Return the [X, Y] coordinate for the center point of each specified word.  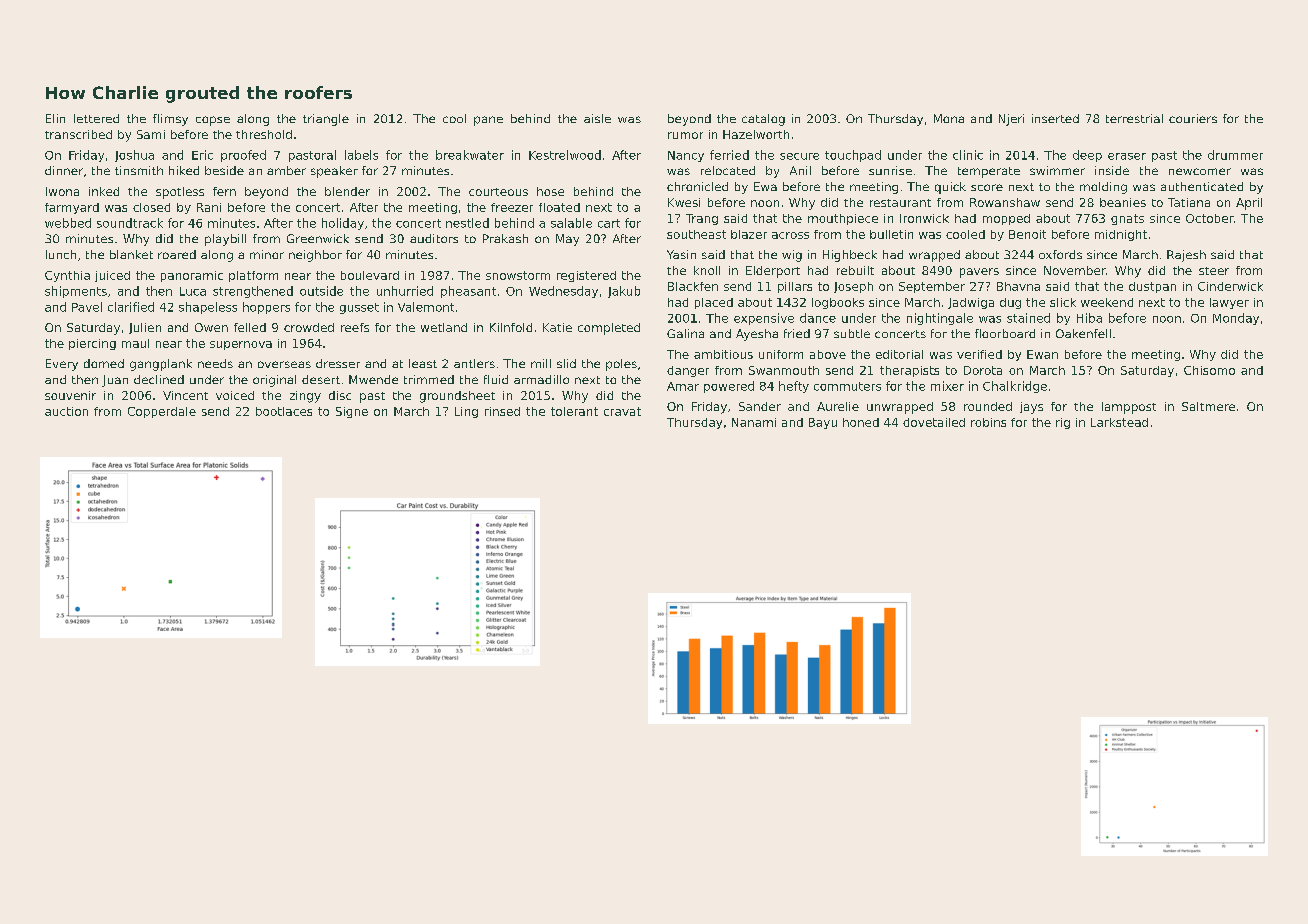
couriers [1193, 118]
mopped [1006, 219]
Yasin [681, 254]
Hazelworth [756, 134]
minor [267, 254]
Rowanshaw [1005, 202]
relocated [728, 170]
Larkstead [1119, 422]
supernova [241, 345]
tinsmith [139, 170]
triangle [326, 120]
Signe [352, 412]
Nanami [754, 422]
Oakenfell [1083, 333]
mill [541, 363]
